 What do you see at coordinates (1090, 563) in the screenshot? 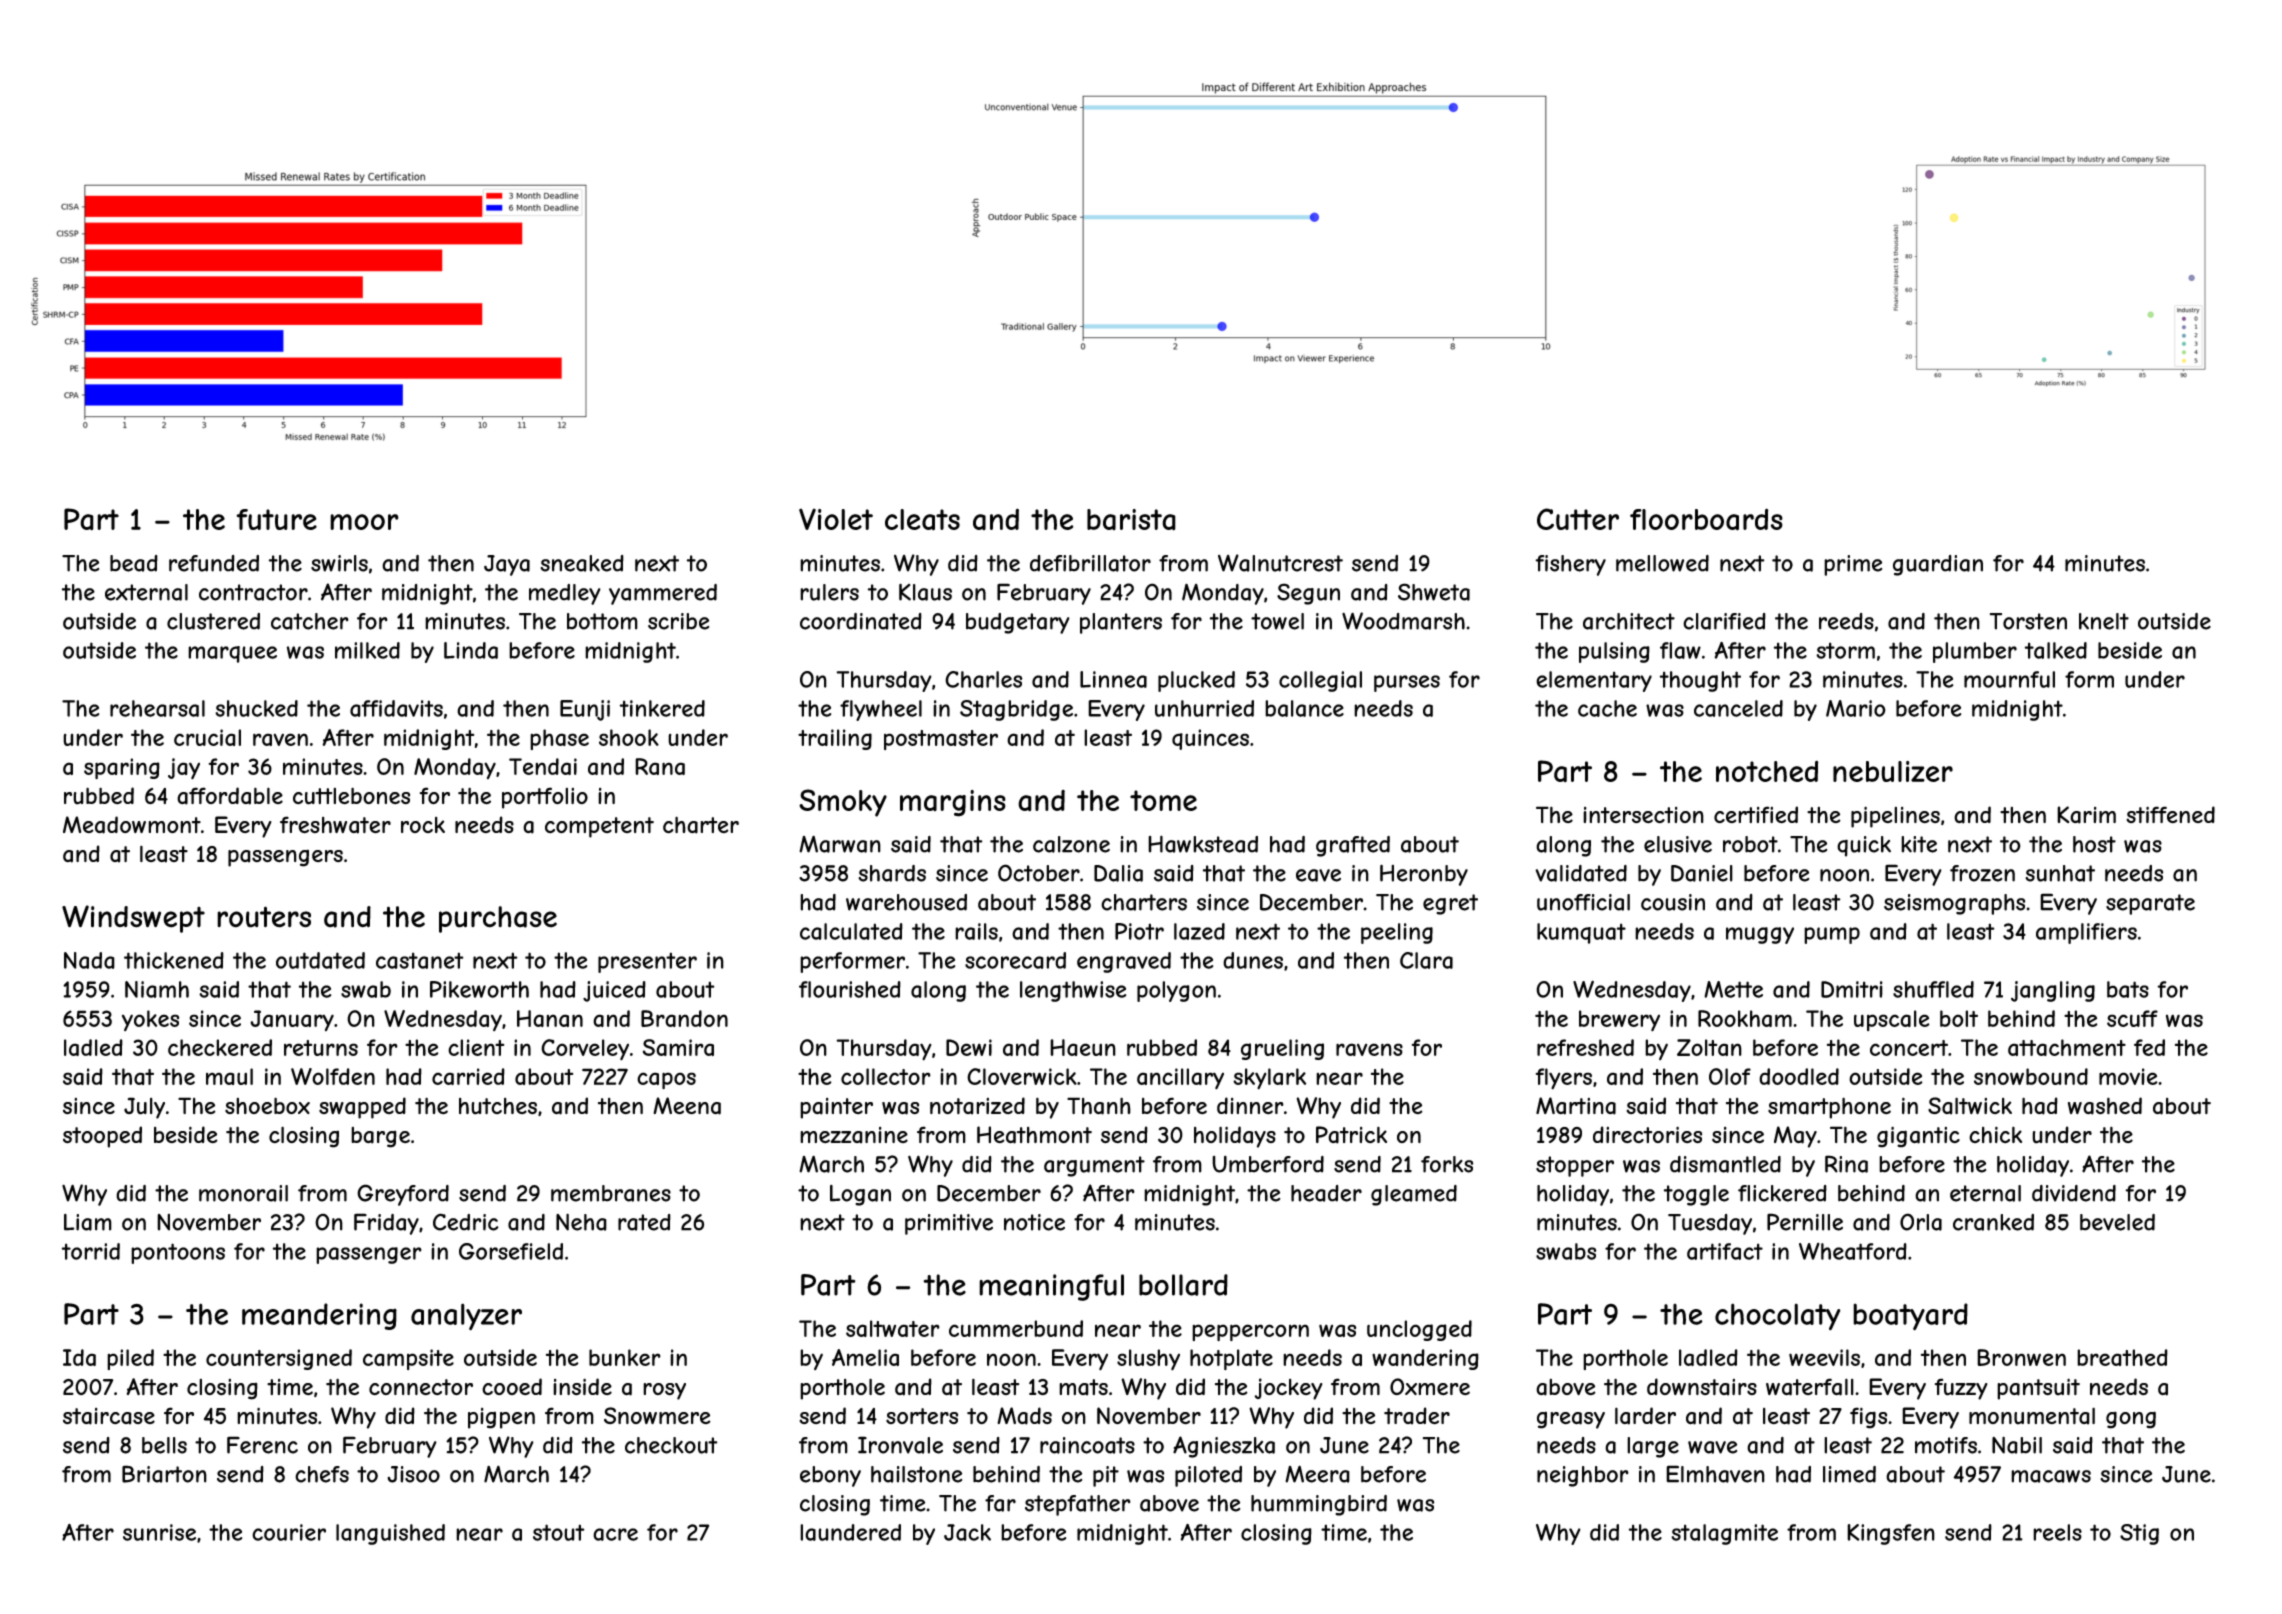
I see `defibrillator` at bounding box center [1090, 563].
